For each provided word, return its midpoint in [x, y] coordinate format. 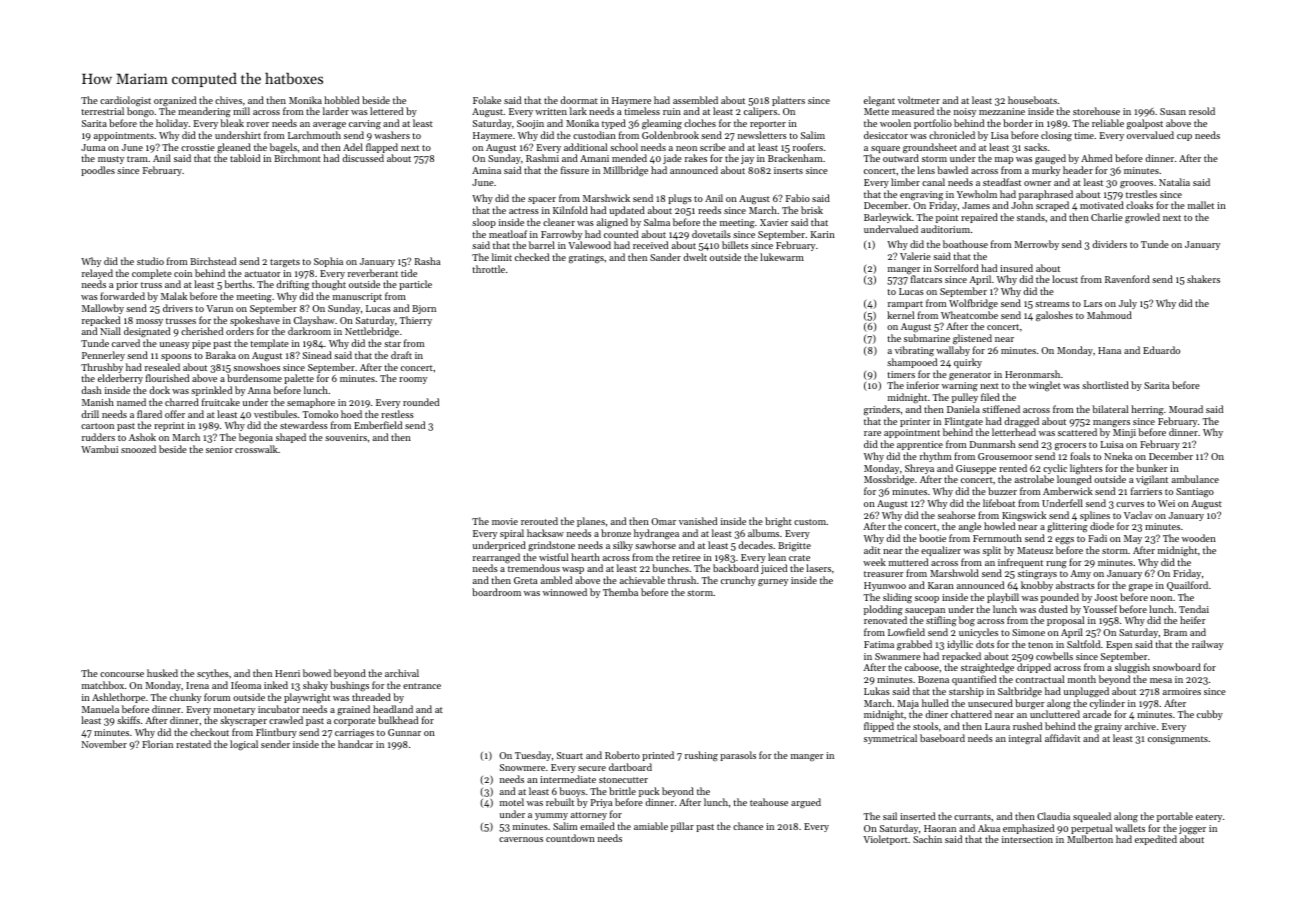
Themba [620, 592]
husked [162, 673]
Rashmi [542, 158]
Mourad [1186, 409]
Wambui [99, 449]
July [1128, 304]
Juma [93, 147]
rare [872, 433]
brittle [622, 791]
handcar [355, 744]
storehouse [1096, 111]
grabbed [914, 645]
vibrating [914, 351]
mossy [149, 322]
